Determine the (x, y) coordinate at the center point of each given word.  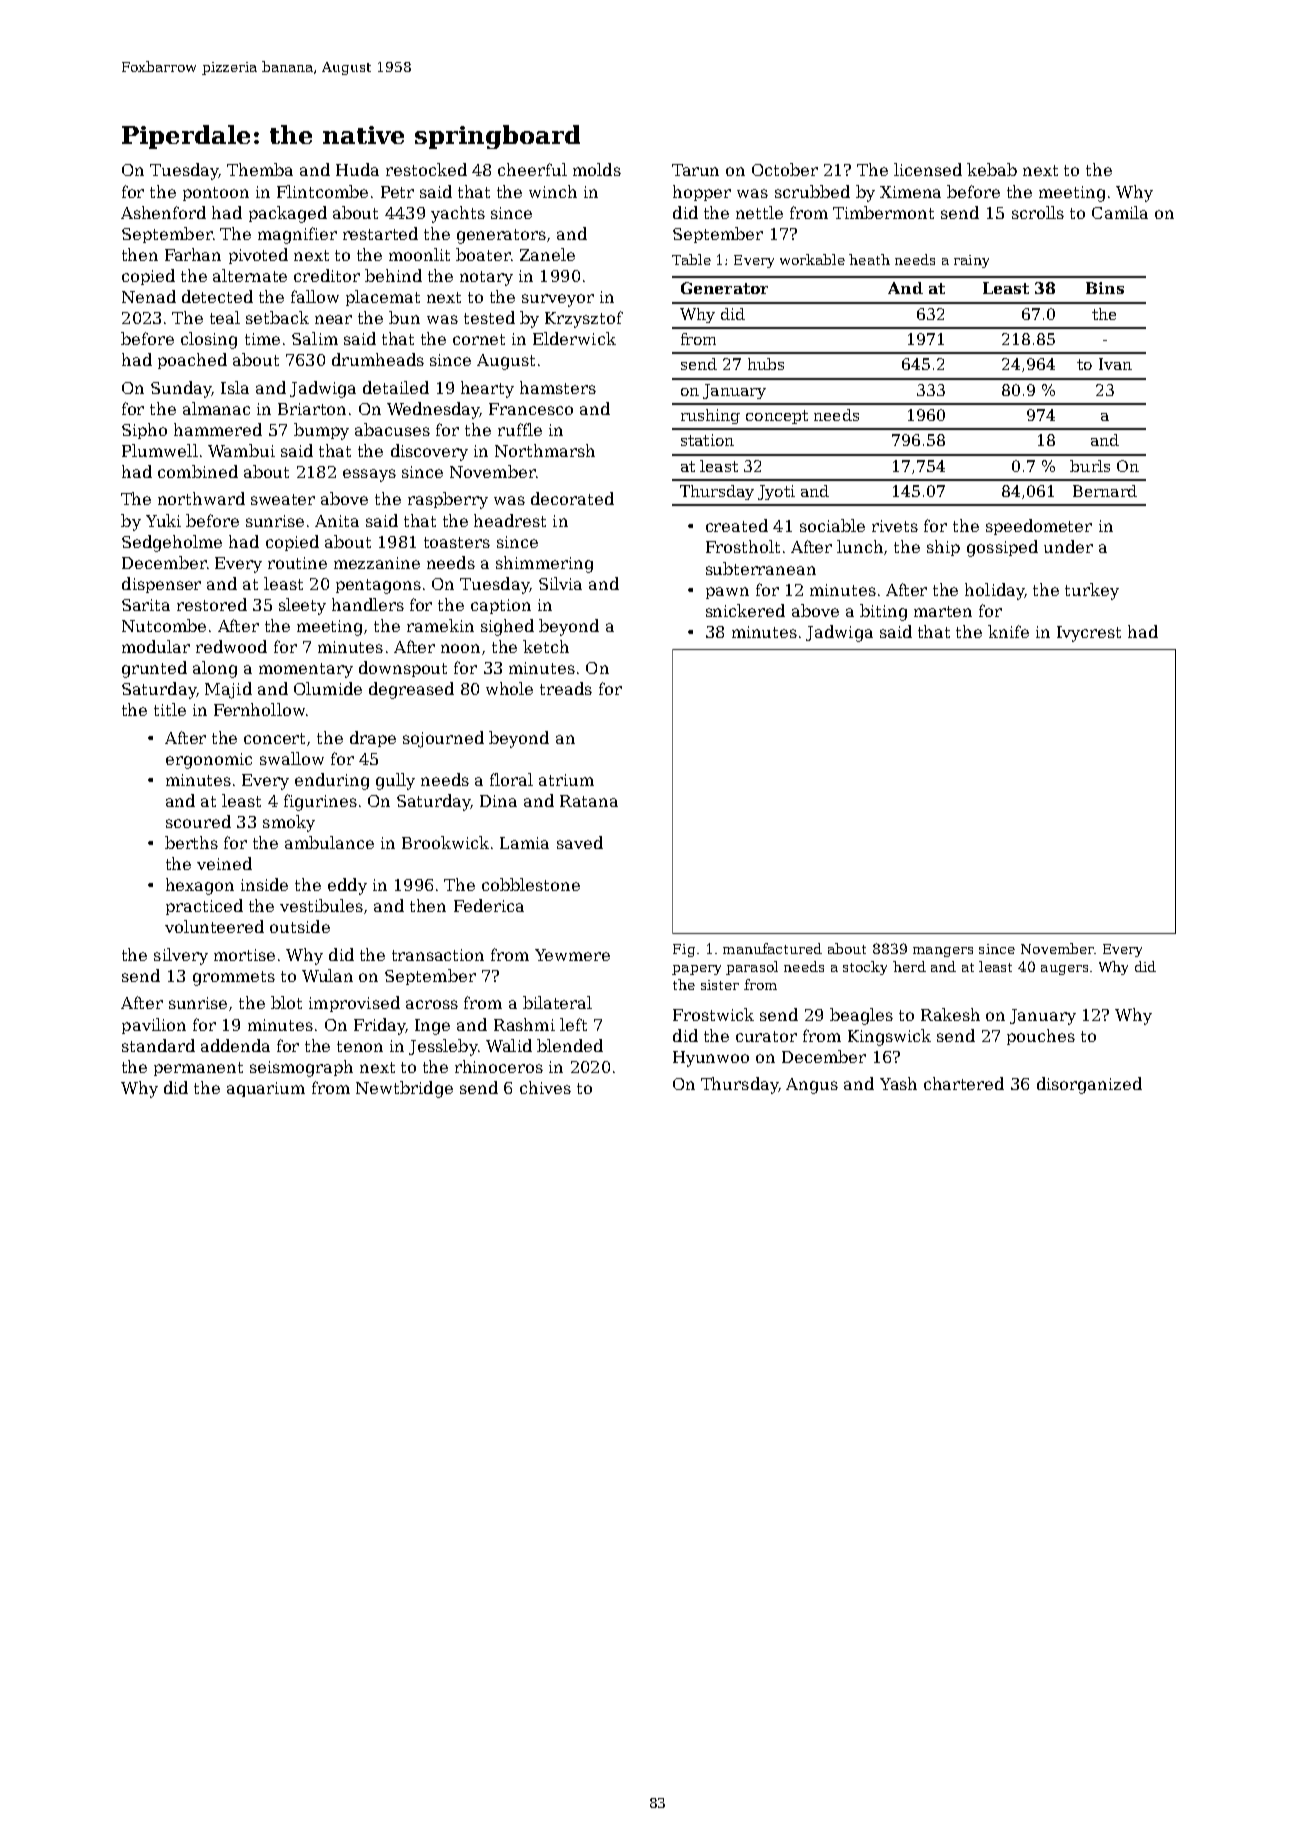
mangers (943, 952)
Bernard (1105, 491)
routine (297, 563)
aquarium (266, 1089)
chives (545, 1087)
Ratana (589, 801)
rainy (971, 261)
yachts (458, 214)
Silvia (560, 583)
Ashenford (163, 212)
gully (395, 781)
